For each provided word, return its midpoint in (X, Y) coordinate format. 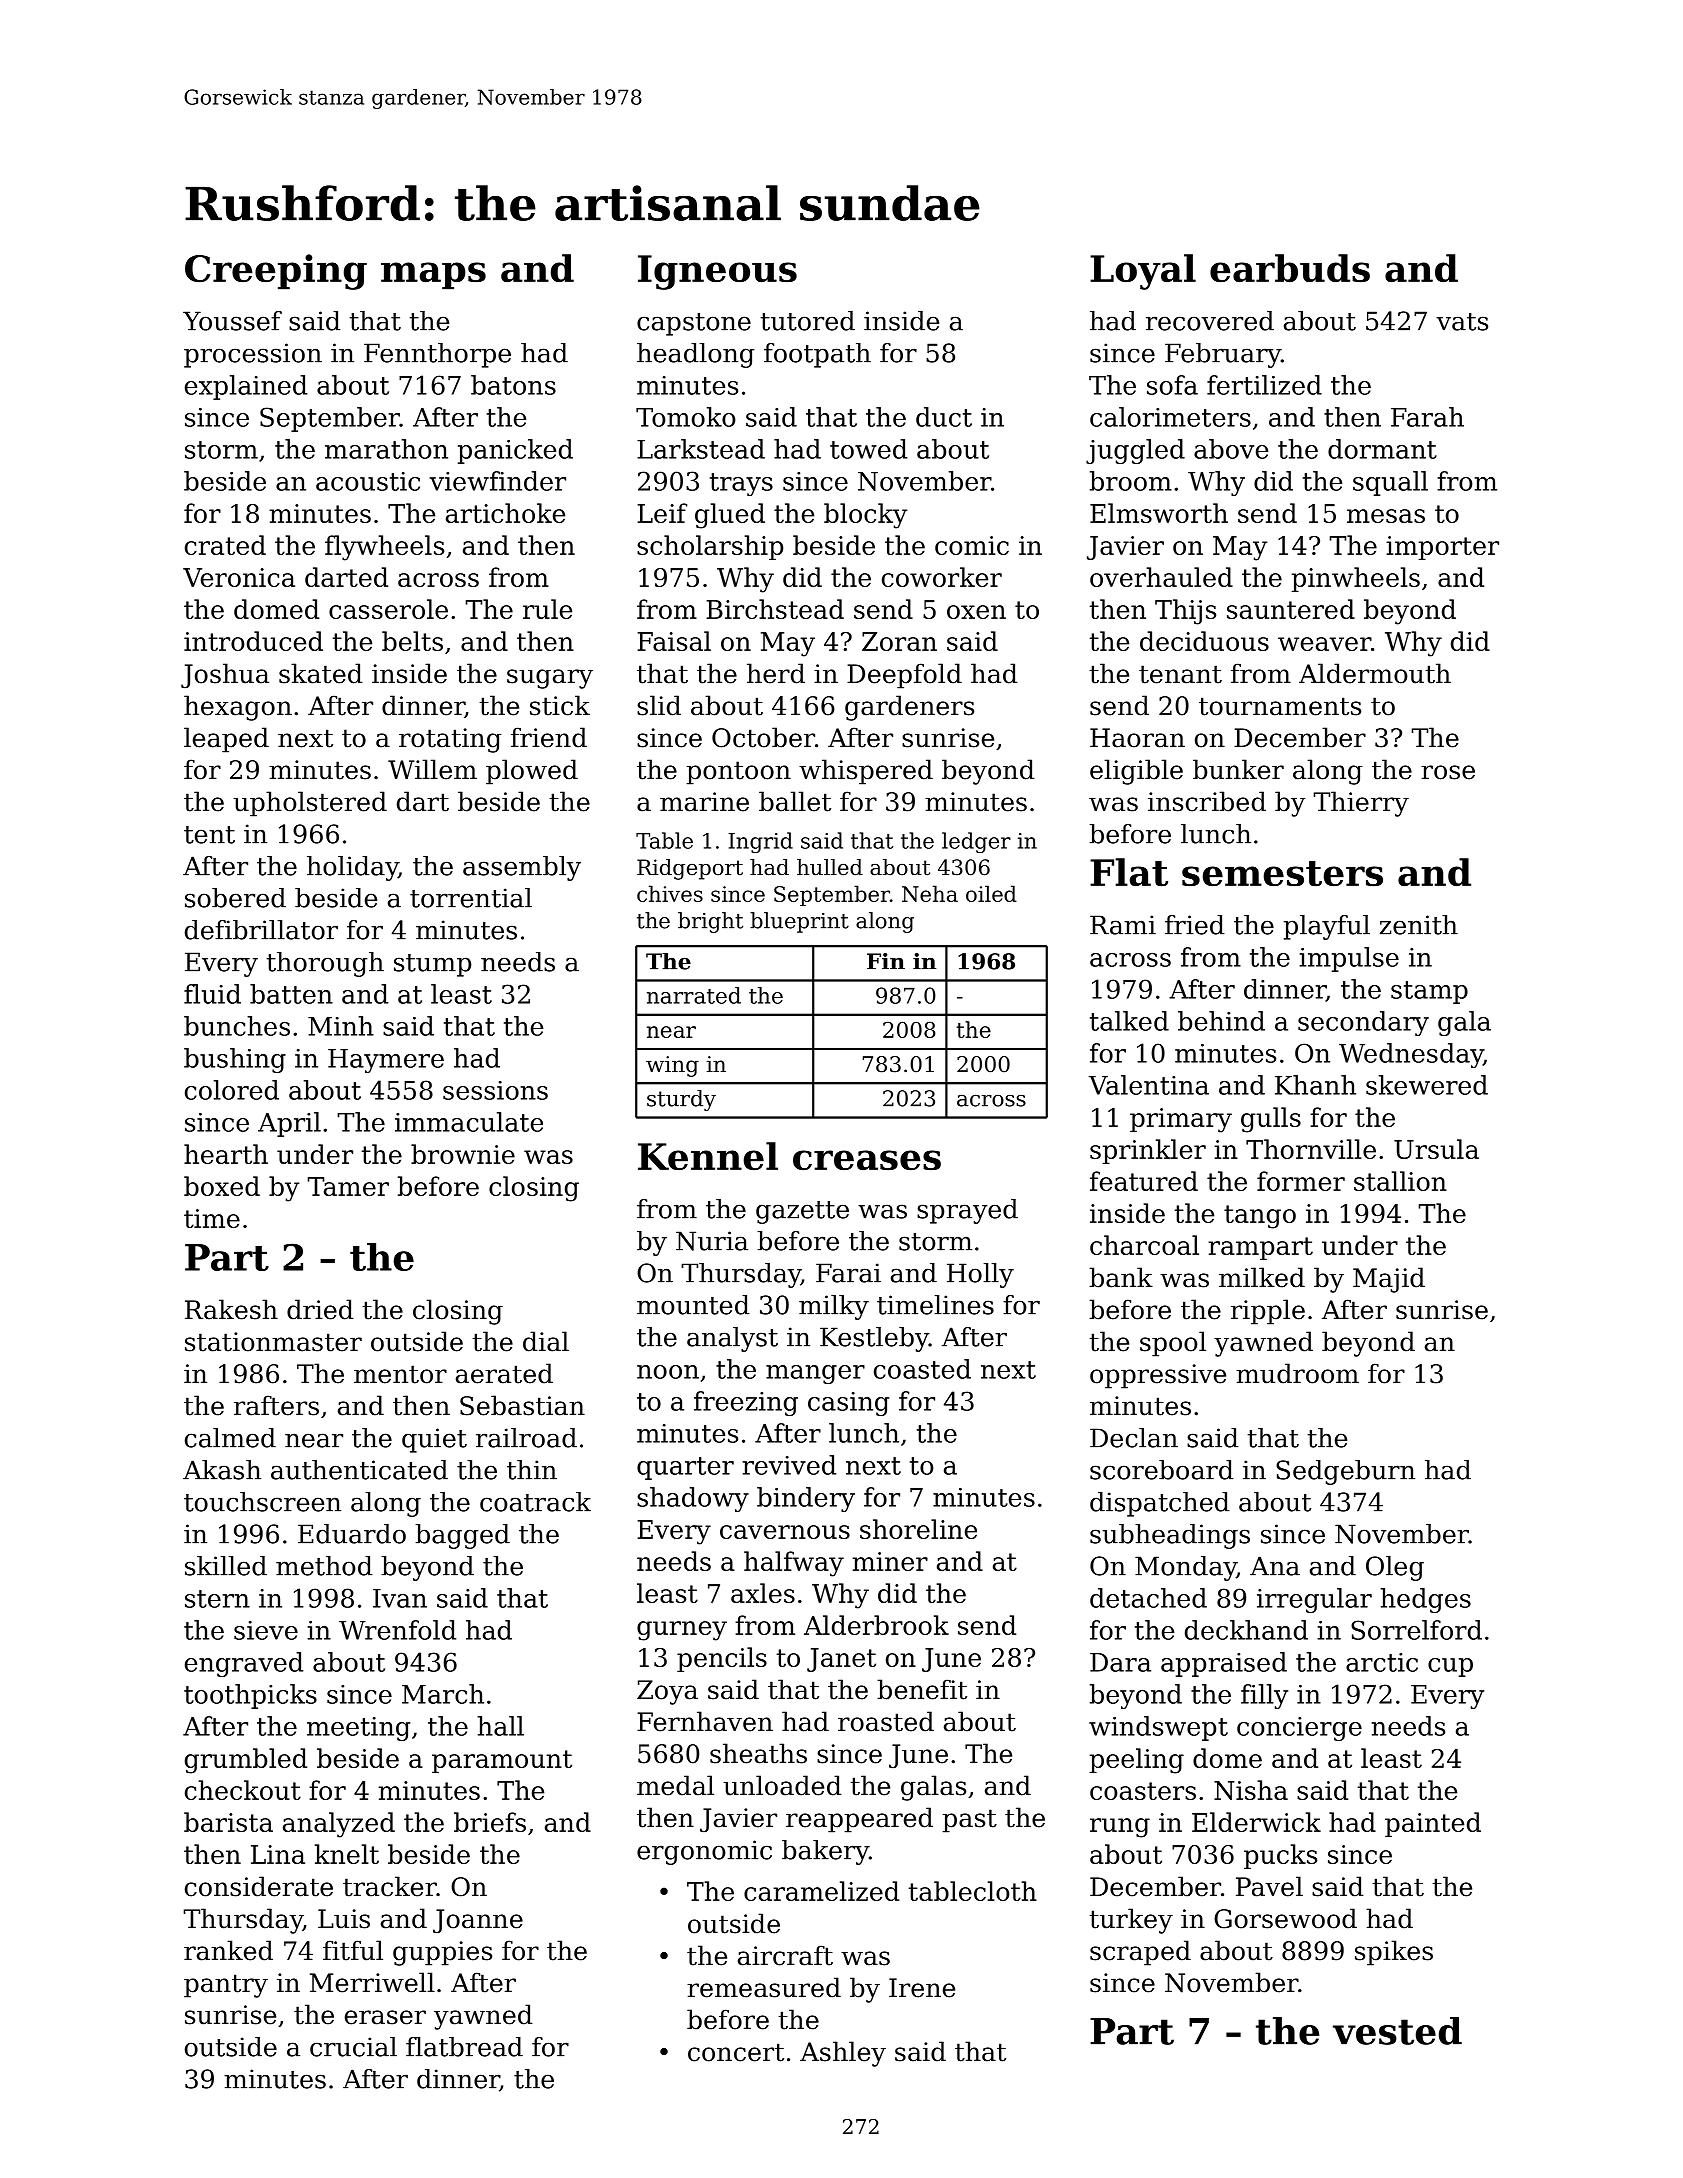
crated (225, 545)
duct (944, 417)
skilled (226, 1566)
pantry (226, 1986)
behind (1221, 1021)
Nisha (1251, 1790)
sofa (1172, 385)
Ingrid (760, 842)
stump (432, 965)
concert (736, 2052)
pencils (722, 1659)
